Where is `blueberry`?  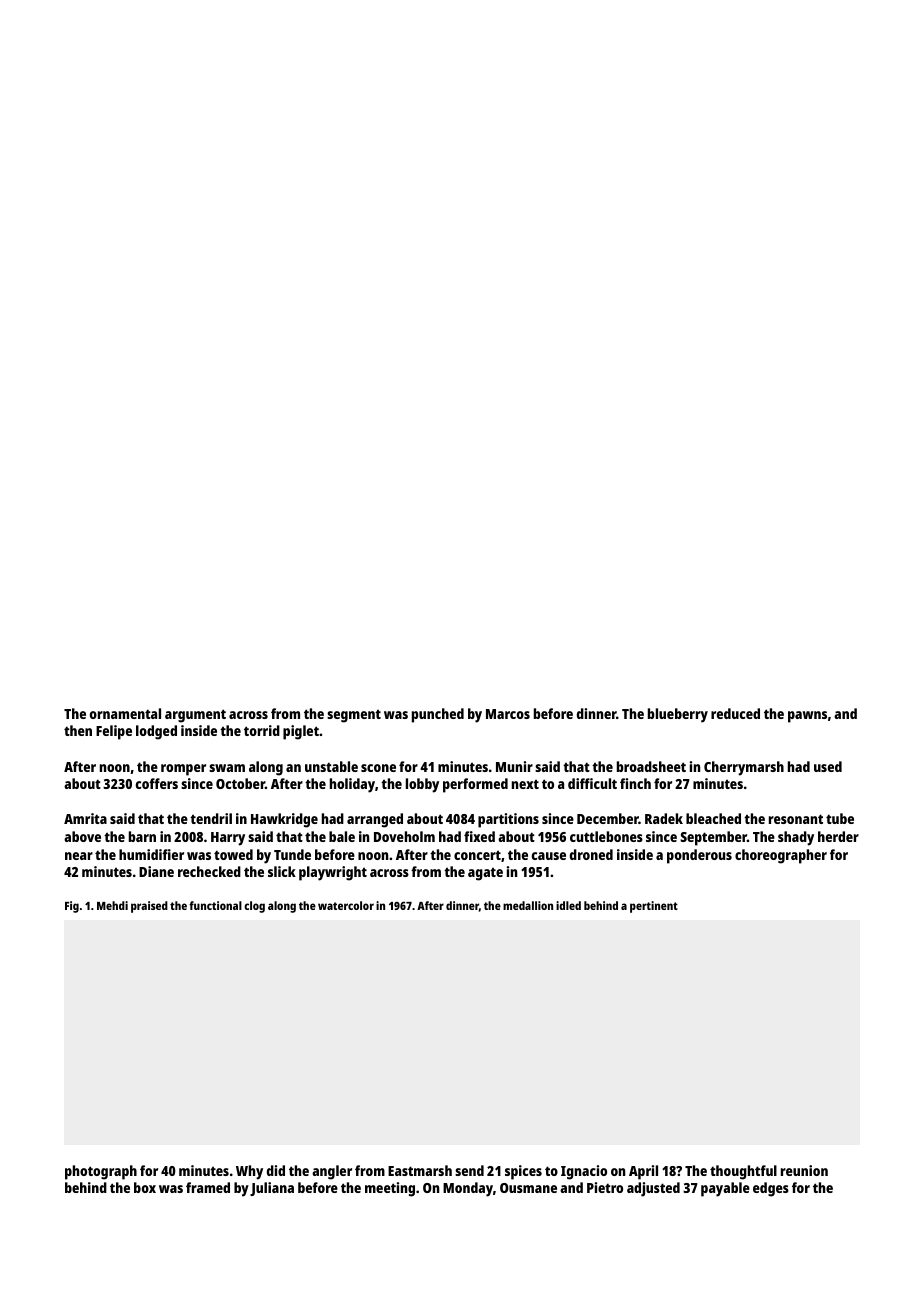 blueberry is located at coordinates (678, 715).
